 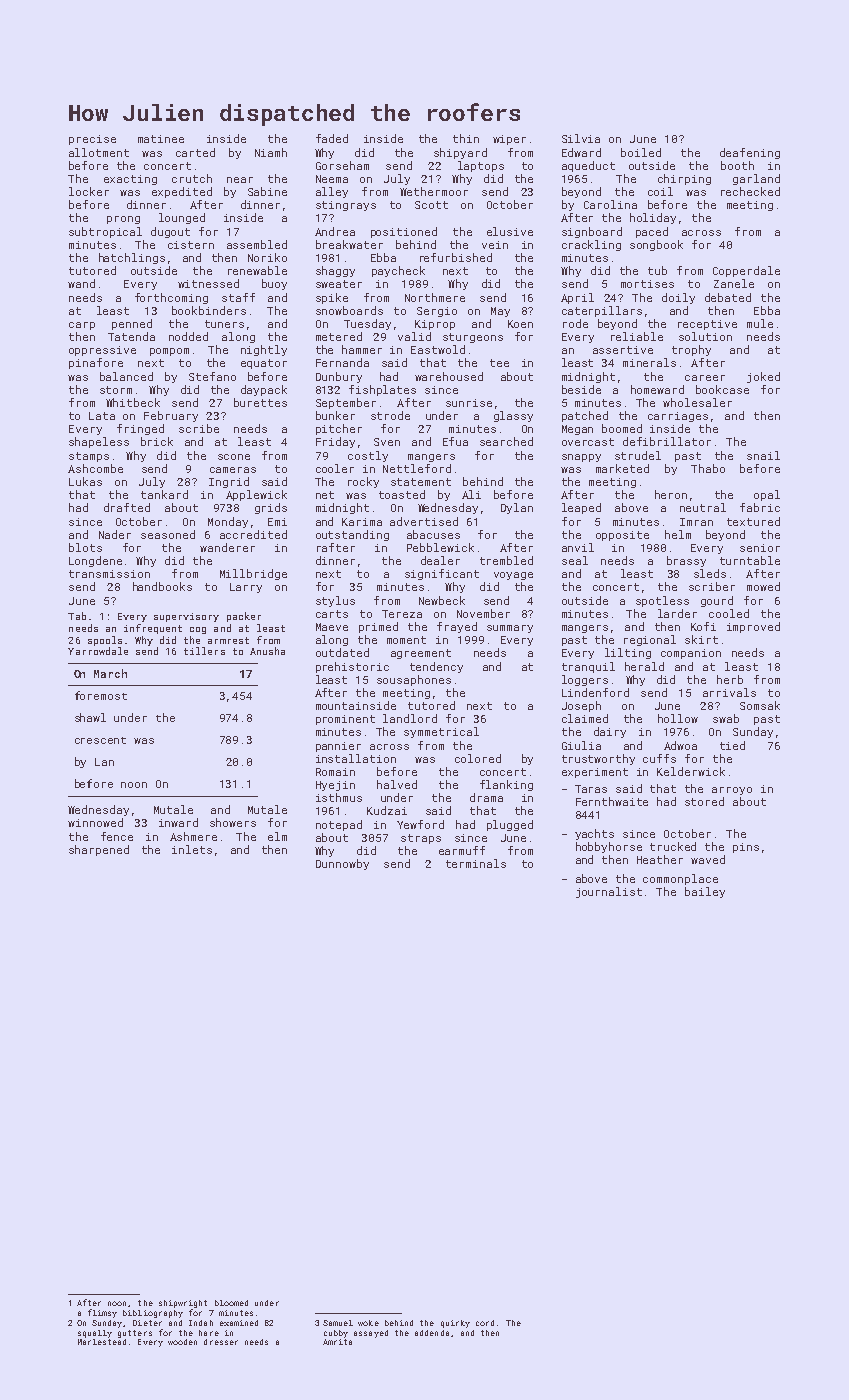 I want to click on sharpened, so click(x=99, y=850).
